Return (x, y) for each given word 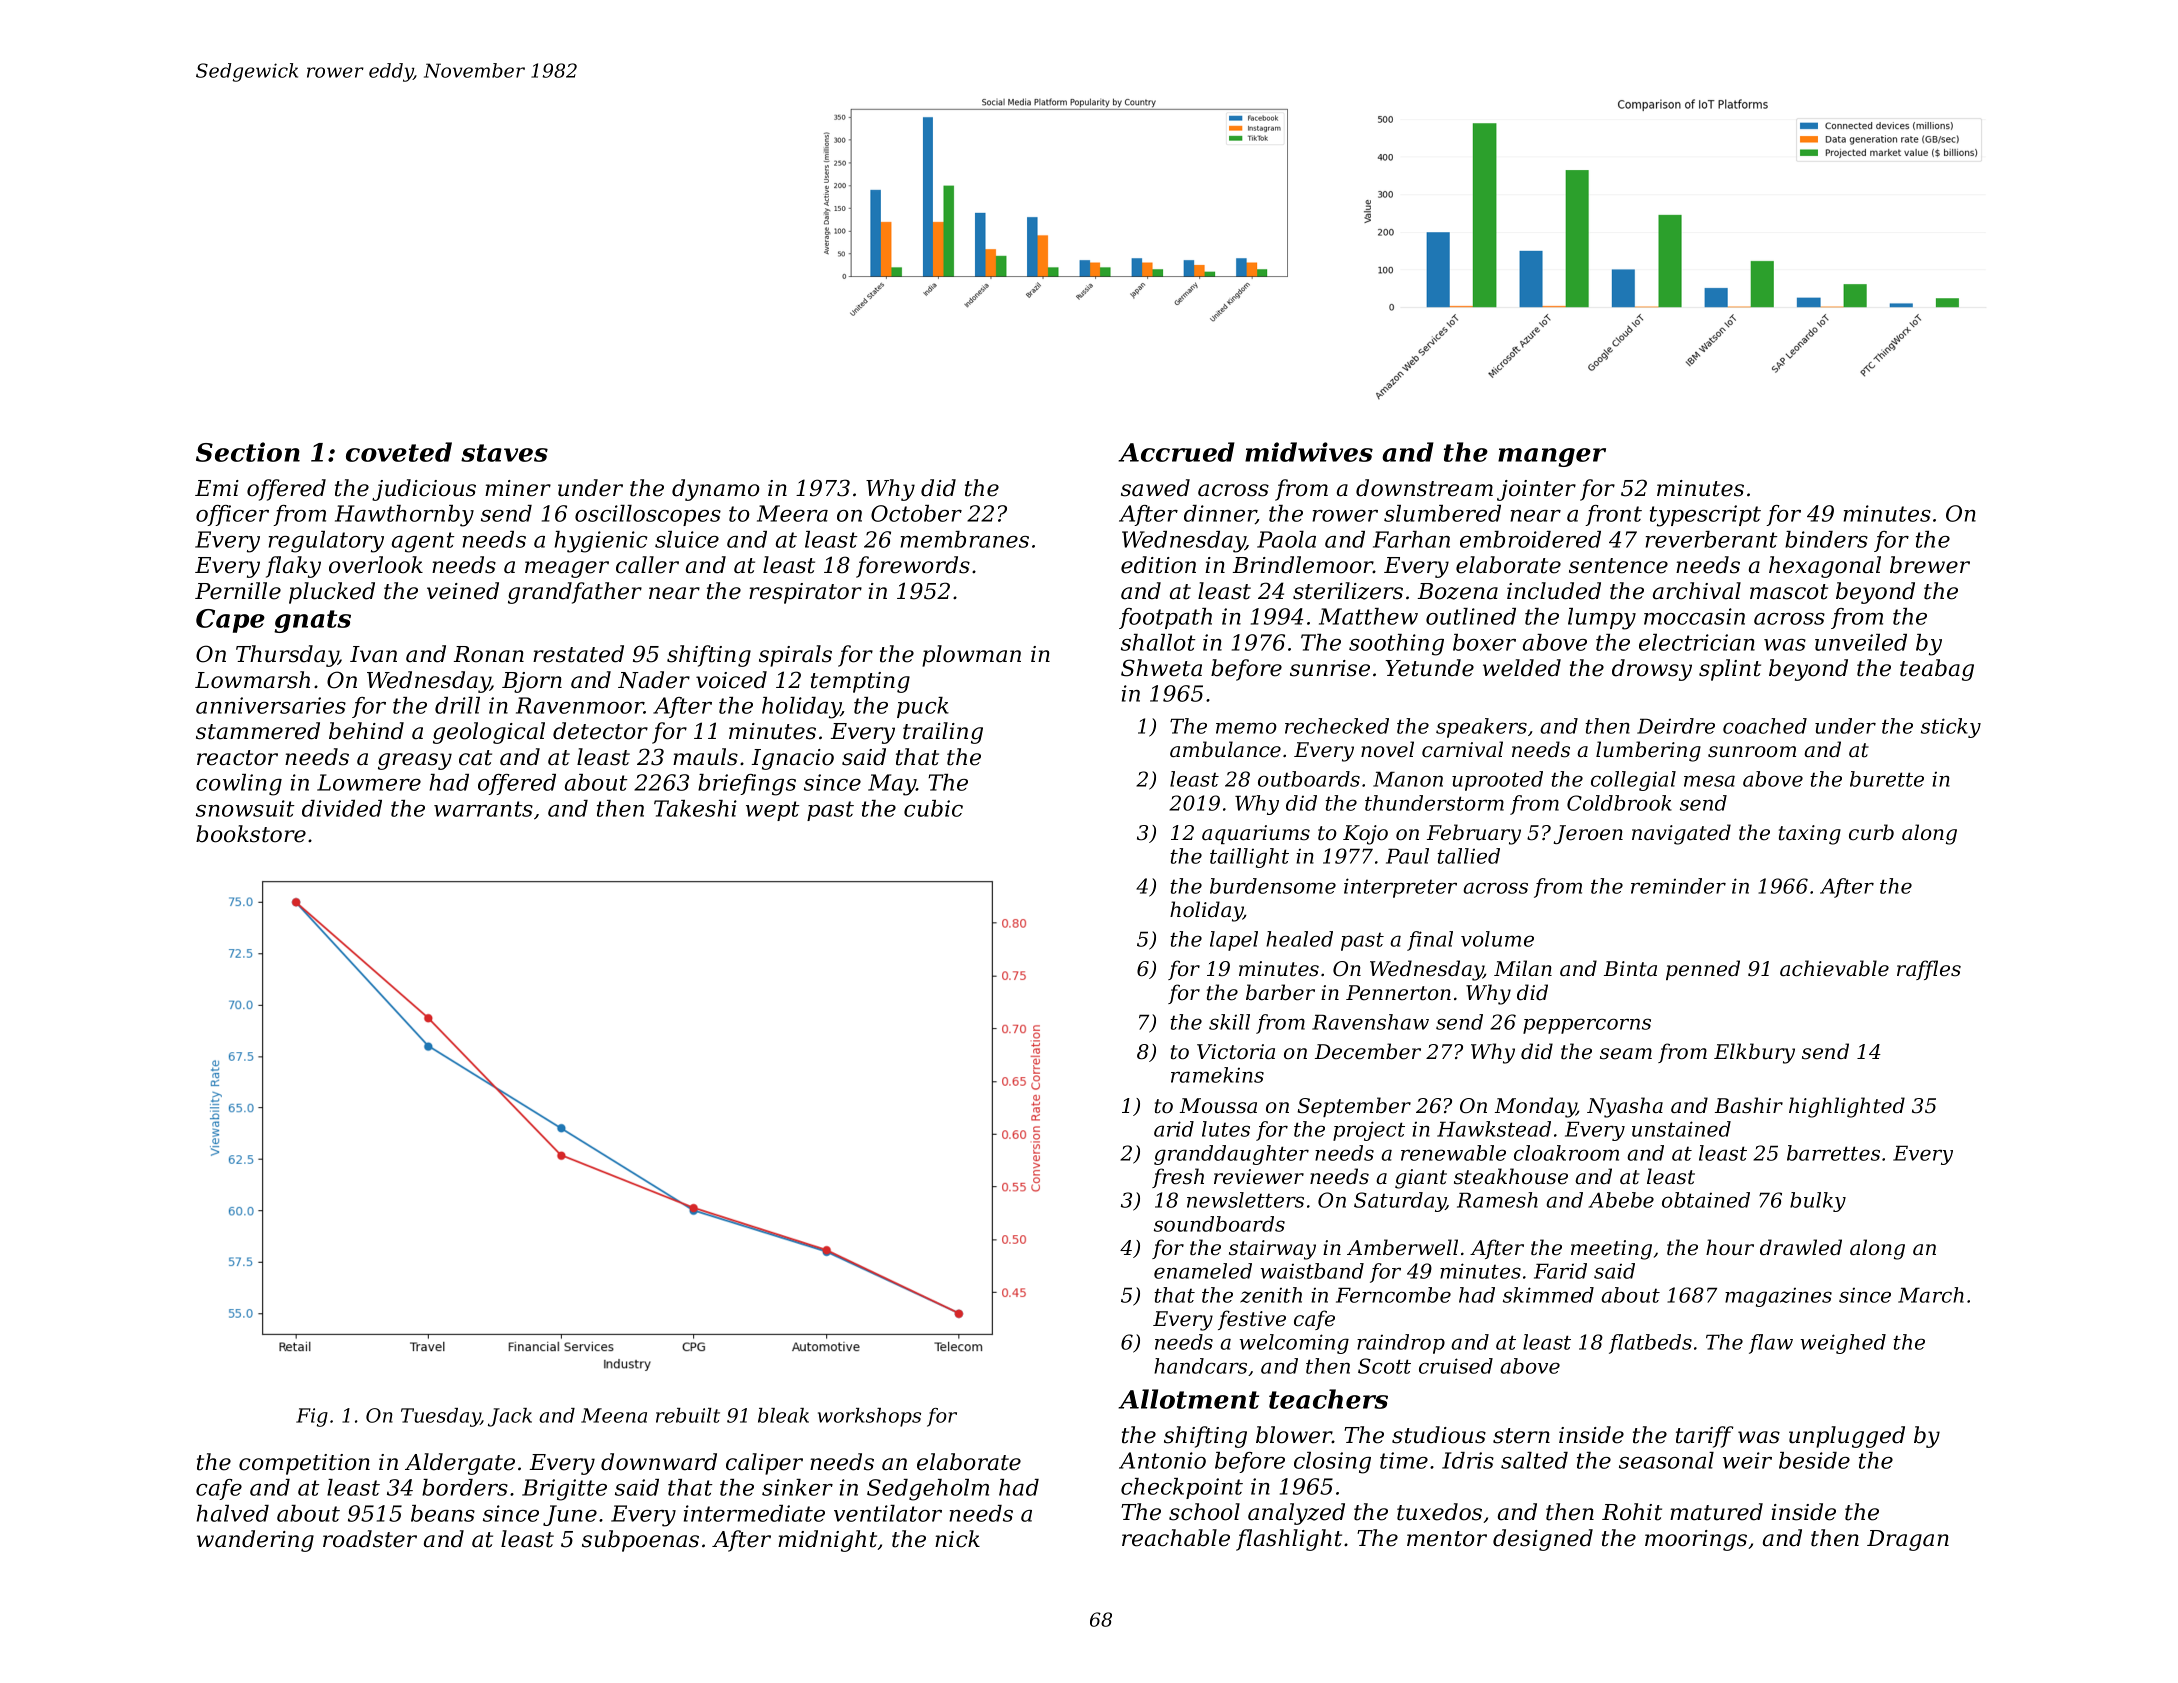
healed (1299, 939)
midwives (1309, 452)
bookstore (251, 834)
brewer (1930, 565)
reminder (1678, 886)
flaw (1771, 1344)
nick (957, 1539)
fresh (1178, 1178)
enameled (1203, 1271)
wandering (255, 1541)
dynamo (716, 490)
